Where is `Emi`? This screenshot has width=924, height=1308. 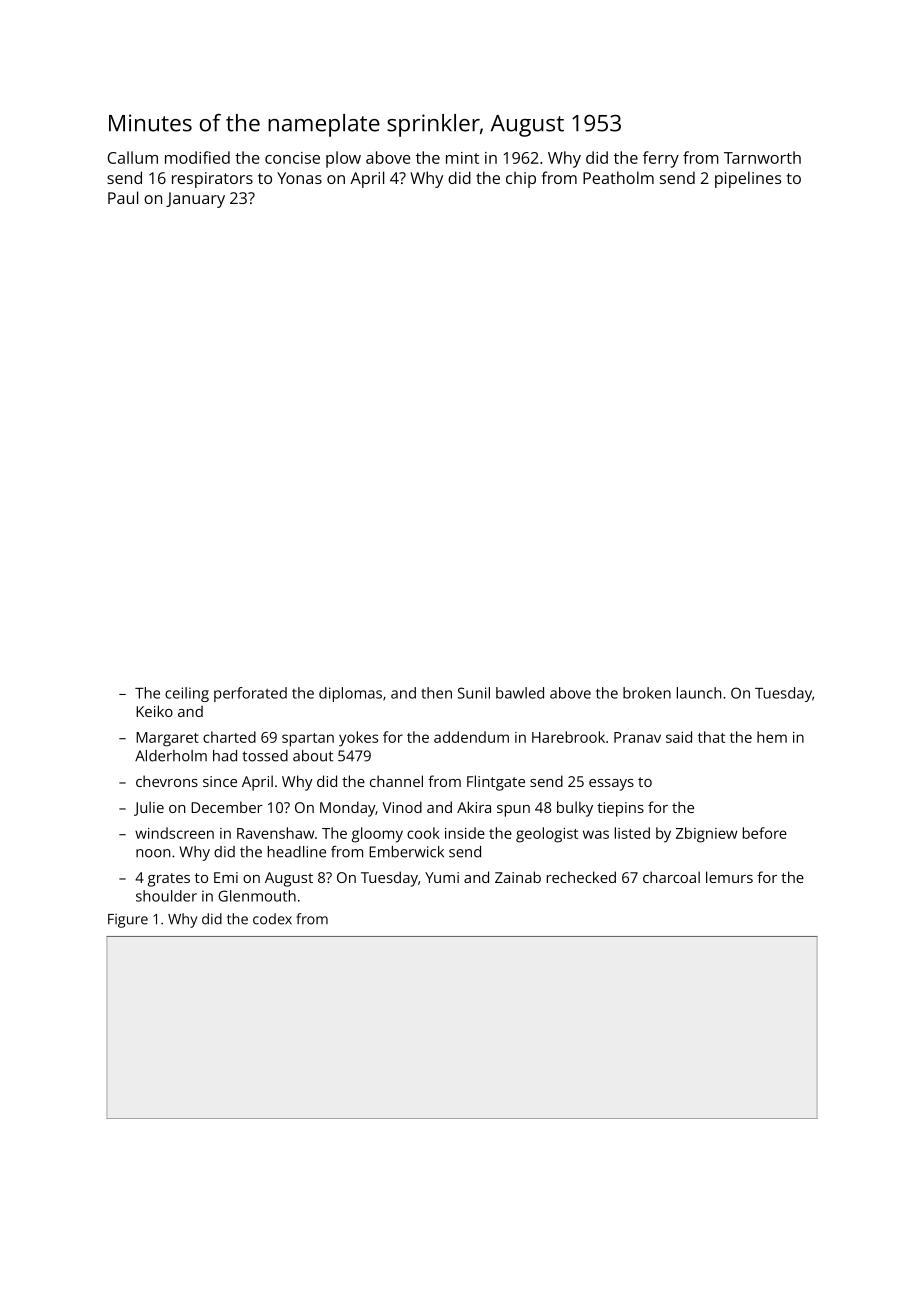 Emi is located at coordinates (226, 877).
